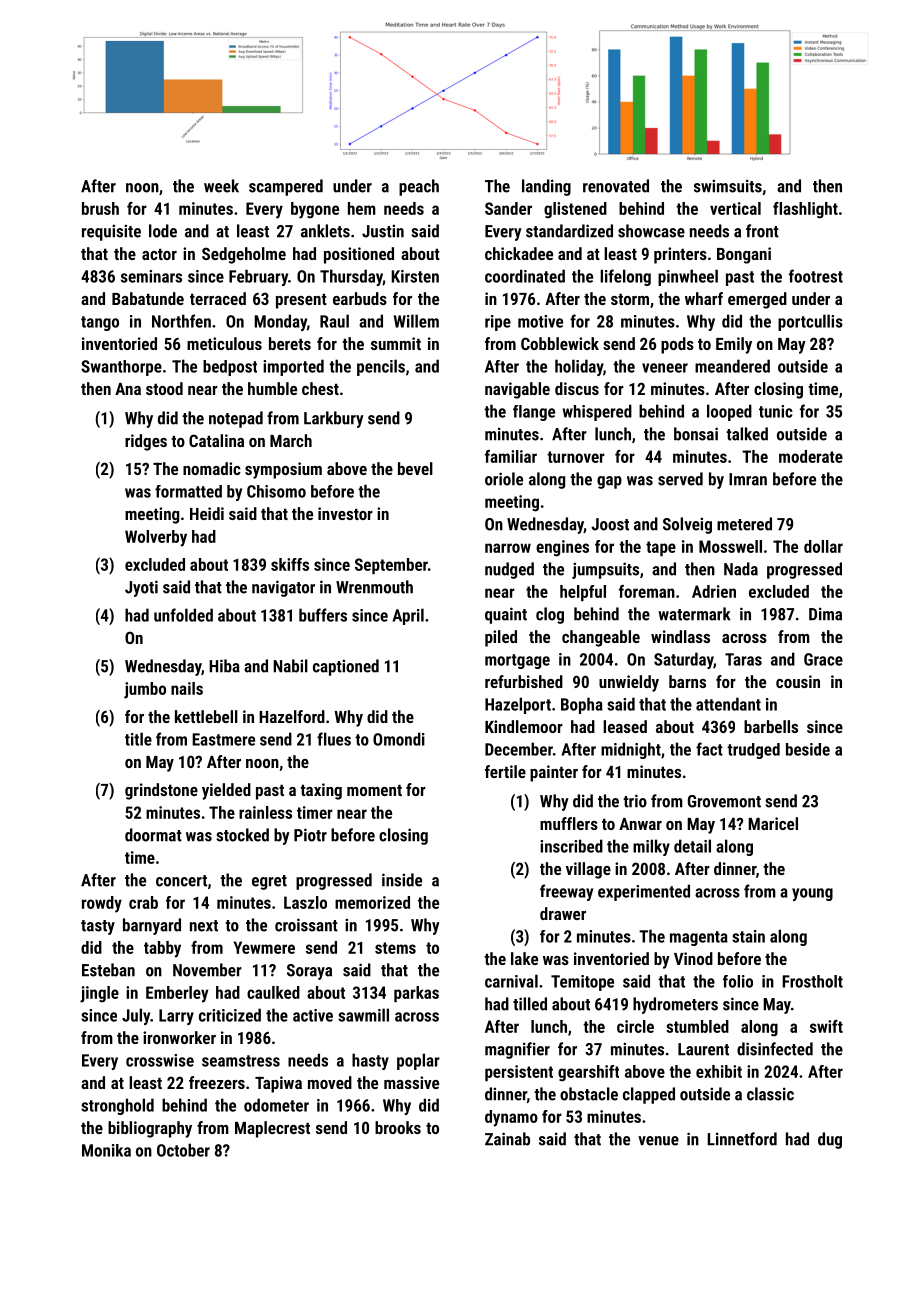  What do you see at coordinates (159, 254) in the image?
I see `actor` at bounding box center [159, 254].
